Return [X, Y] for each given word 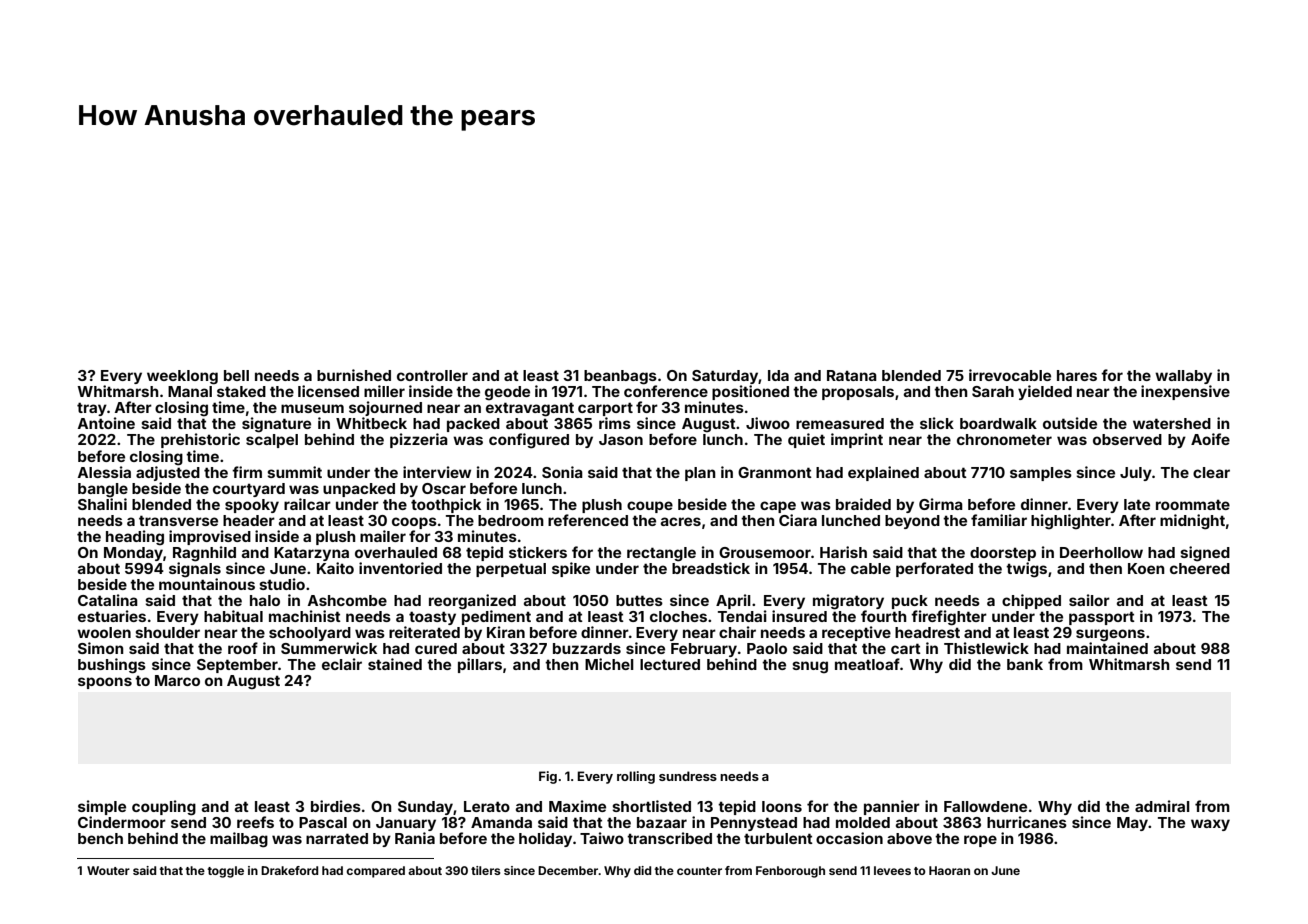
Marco [177, 680]
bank [1025, 664]
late [1137, 504]
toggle [226, 872]
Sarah [993, 391]
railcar [307, 504]
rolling [636, 777]
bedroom [511, 520]
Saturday [725, 377]
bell [236, 375]
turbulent [778, 838]
